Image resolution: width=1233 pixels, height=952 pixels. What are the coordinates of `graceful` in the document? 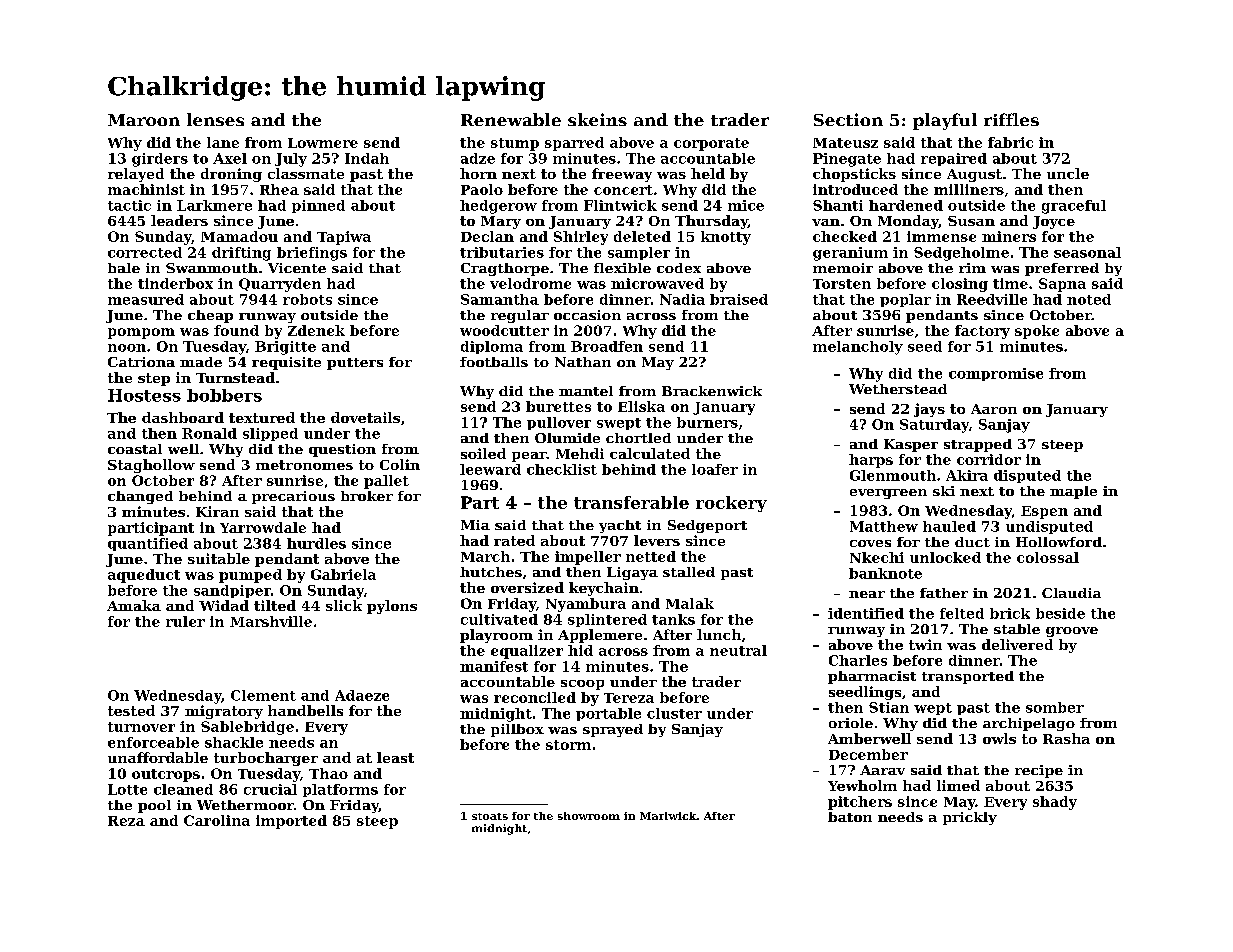 It's located at (1074, 207).
